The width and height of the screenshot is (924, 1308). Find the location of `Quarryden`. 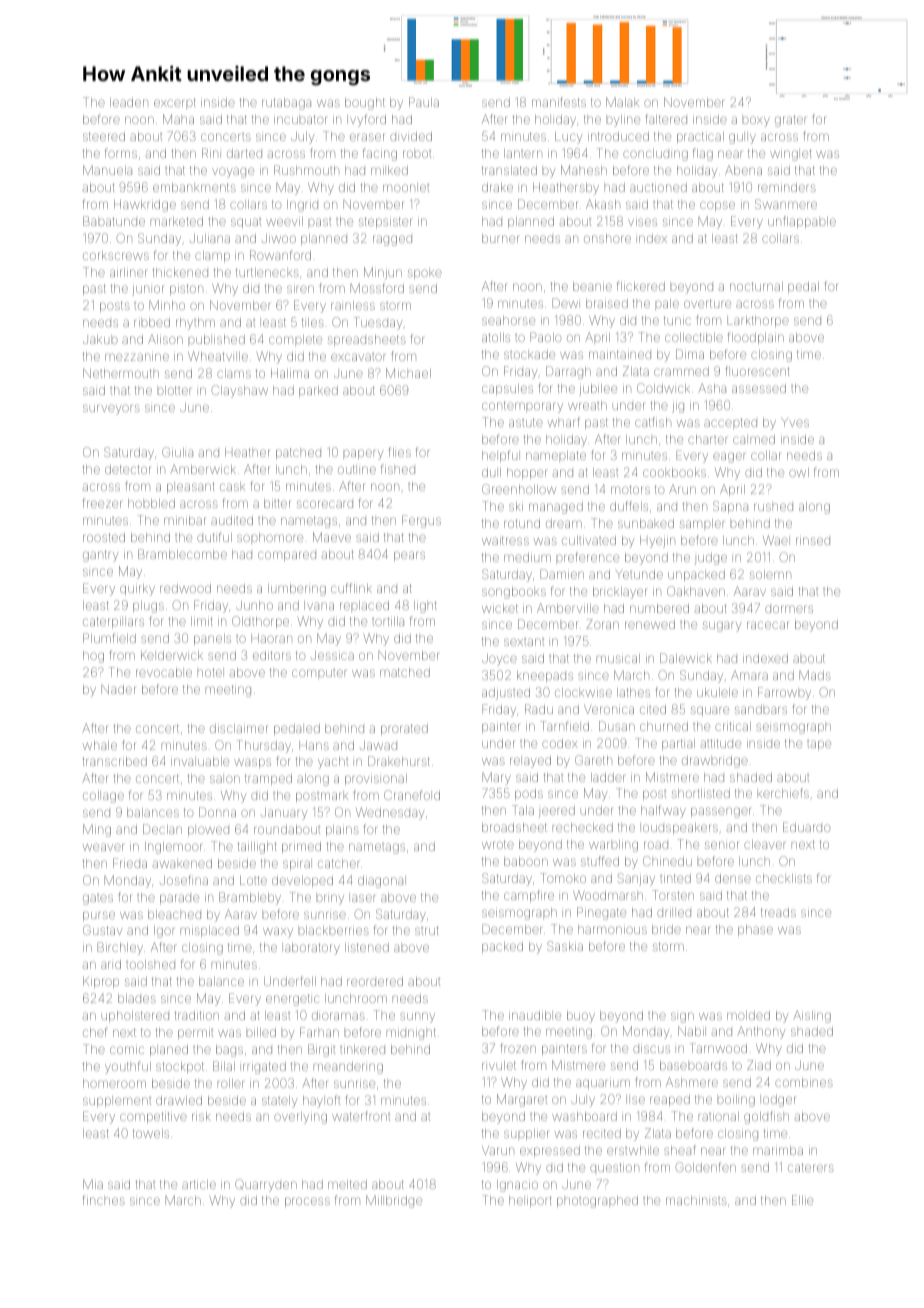

Quarryden is located at coordinates (266, 1185).
